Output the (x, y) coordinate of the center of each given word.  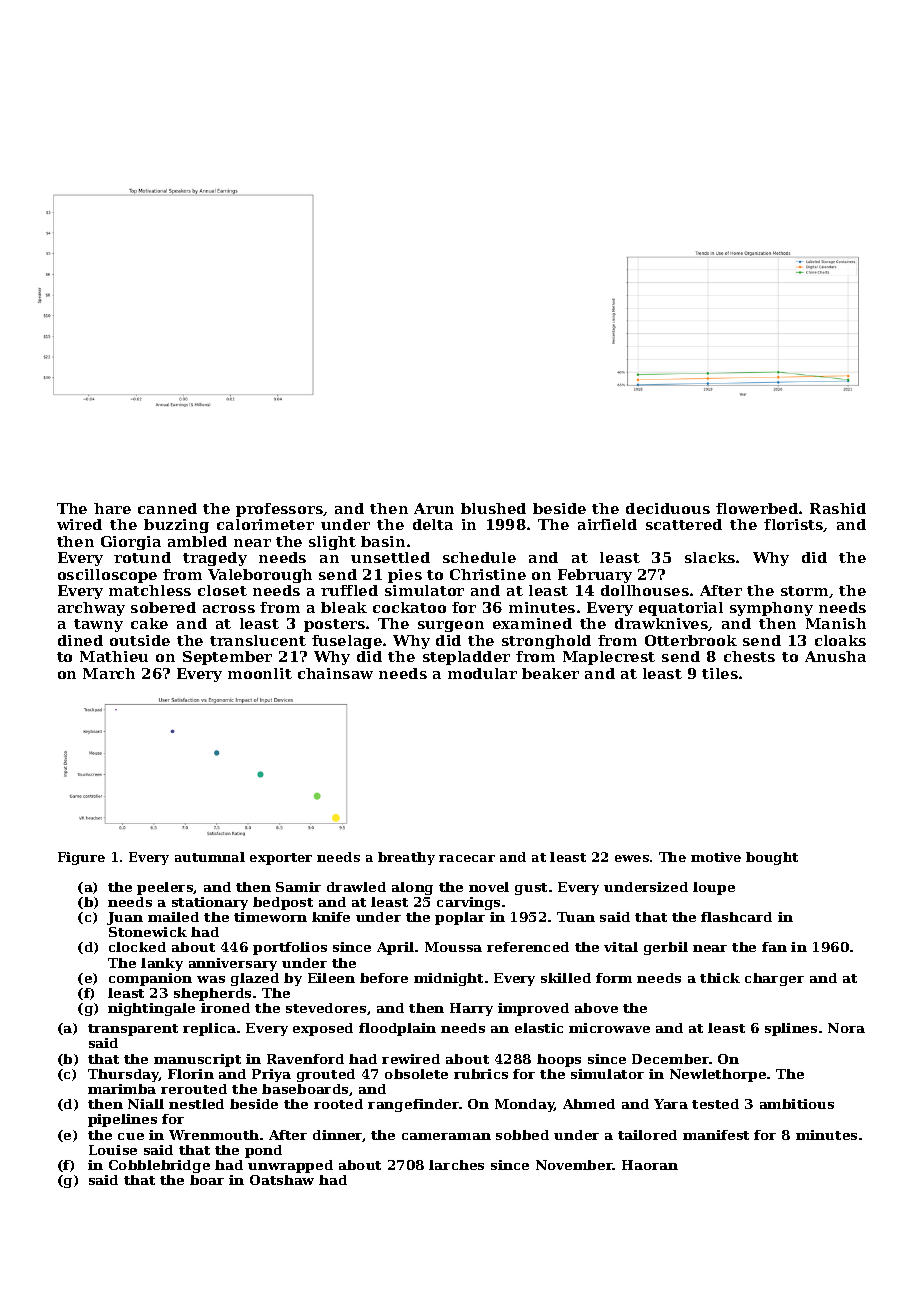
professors (279, 510)
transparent (133, 1030)
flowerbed (757, 508)
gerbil (666, 948)
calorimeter (265, 524)
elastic (539, 1028)
